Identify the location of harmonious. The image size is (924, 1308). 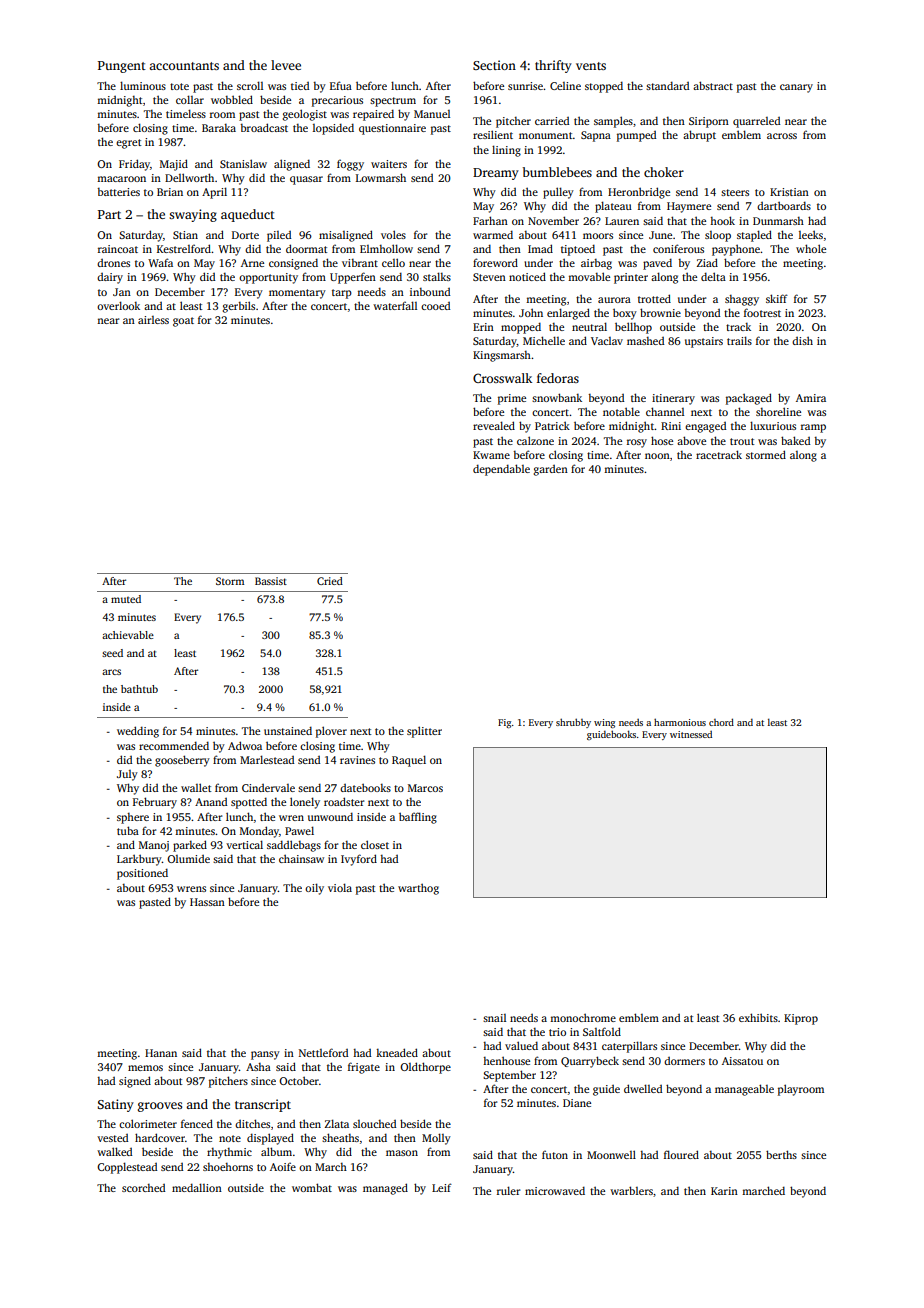
(680, 722).
